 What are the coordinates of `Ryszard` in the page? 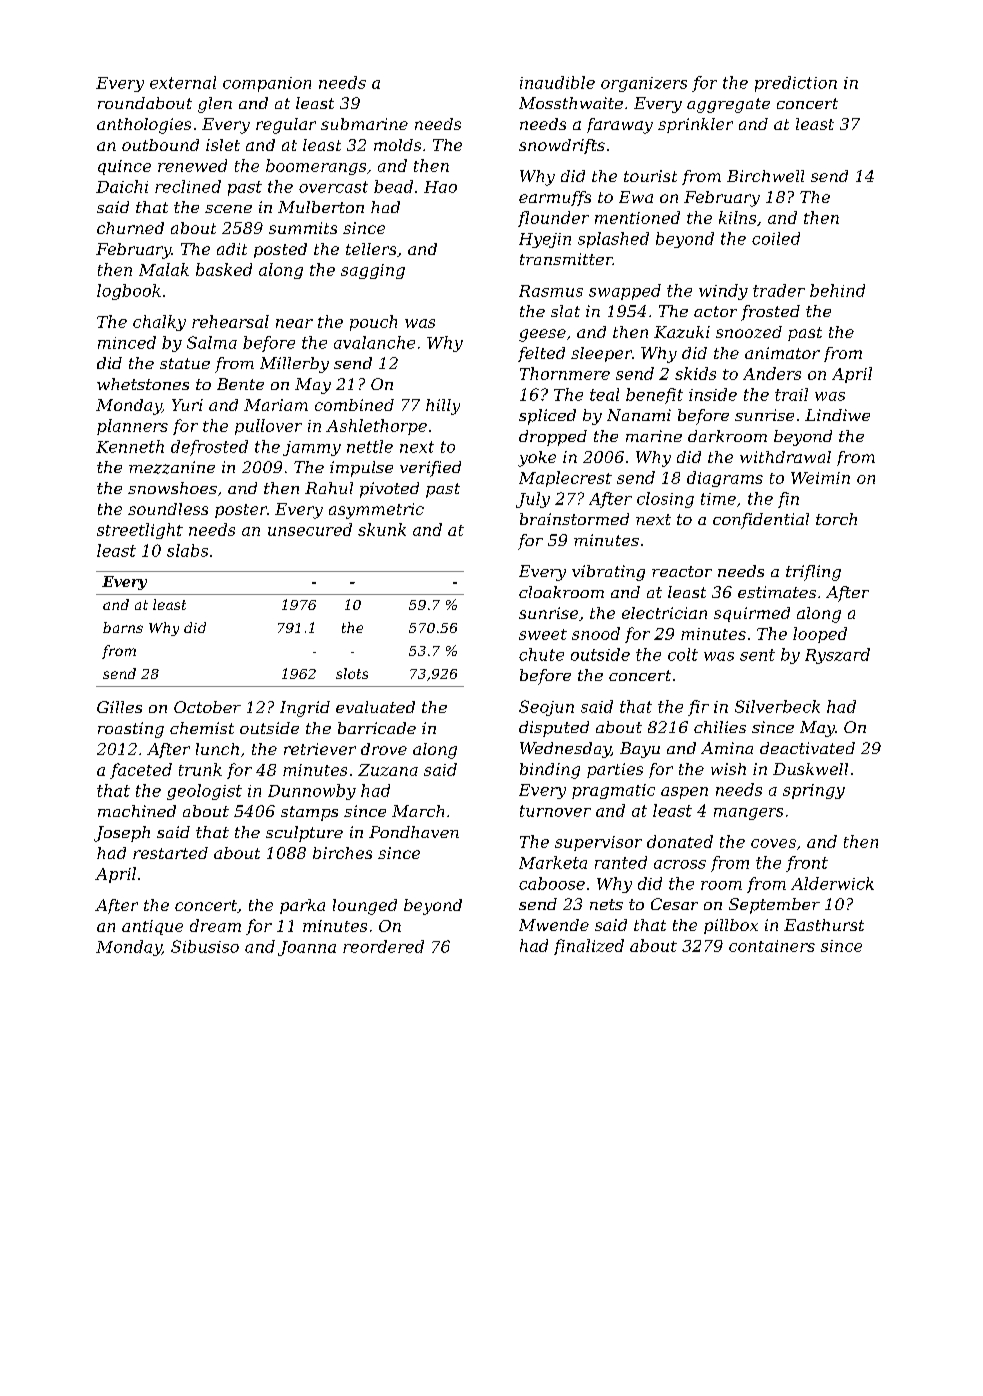 It's located at (837, 656).
